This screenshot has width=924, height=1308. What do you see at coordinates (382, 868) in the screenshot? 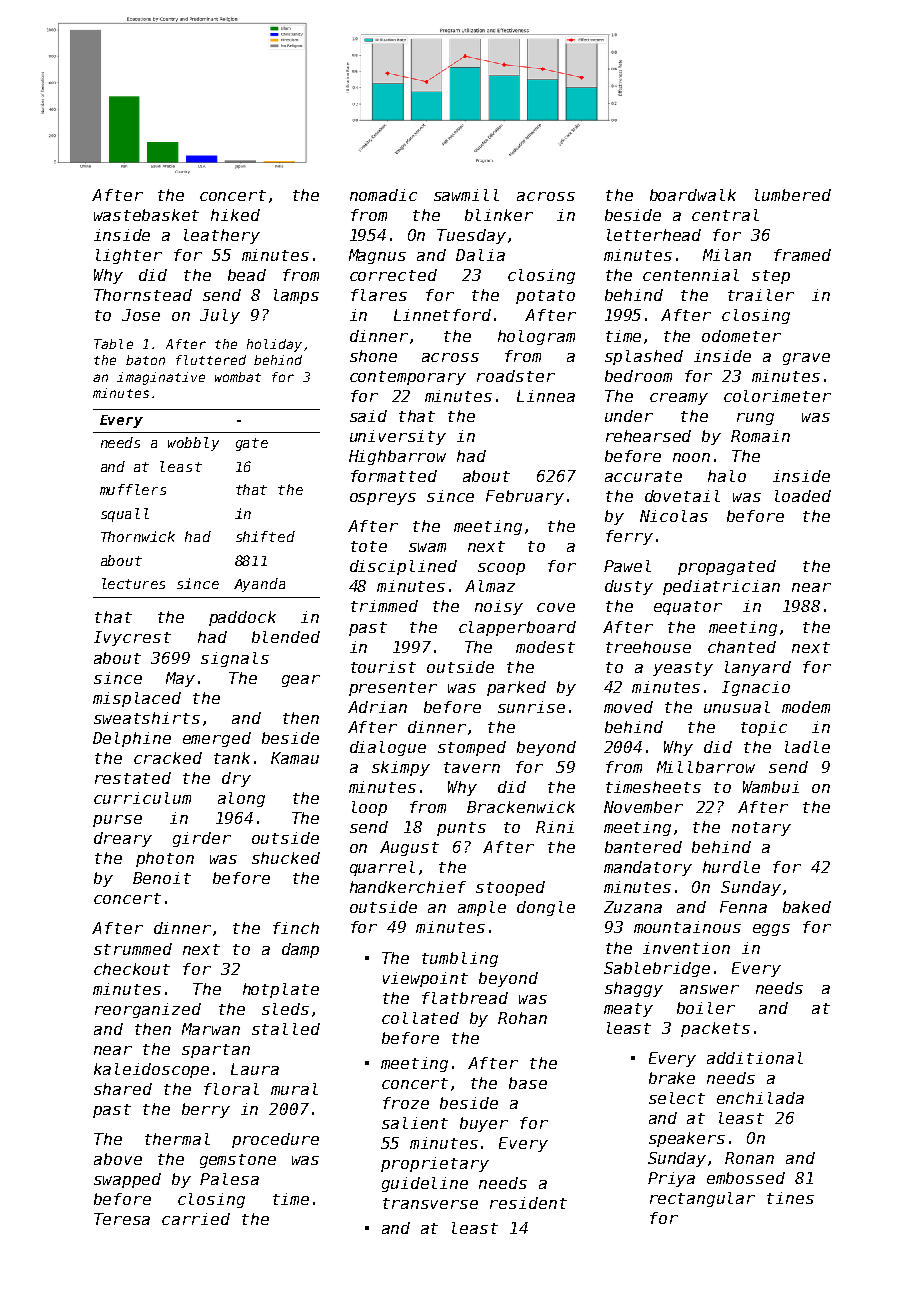
I see `quarrel` at bounding box center [382, 868].
